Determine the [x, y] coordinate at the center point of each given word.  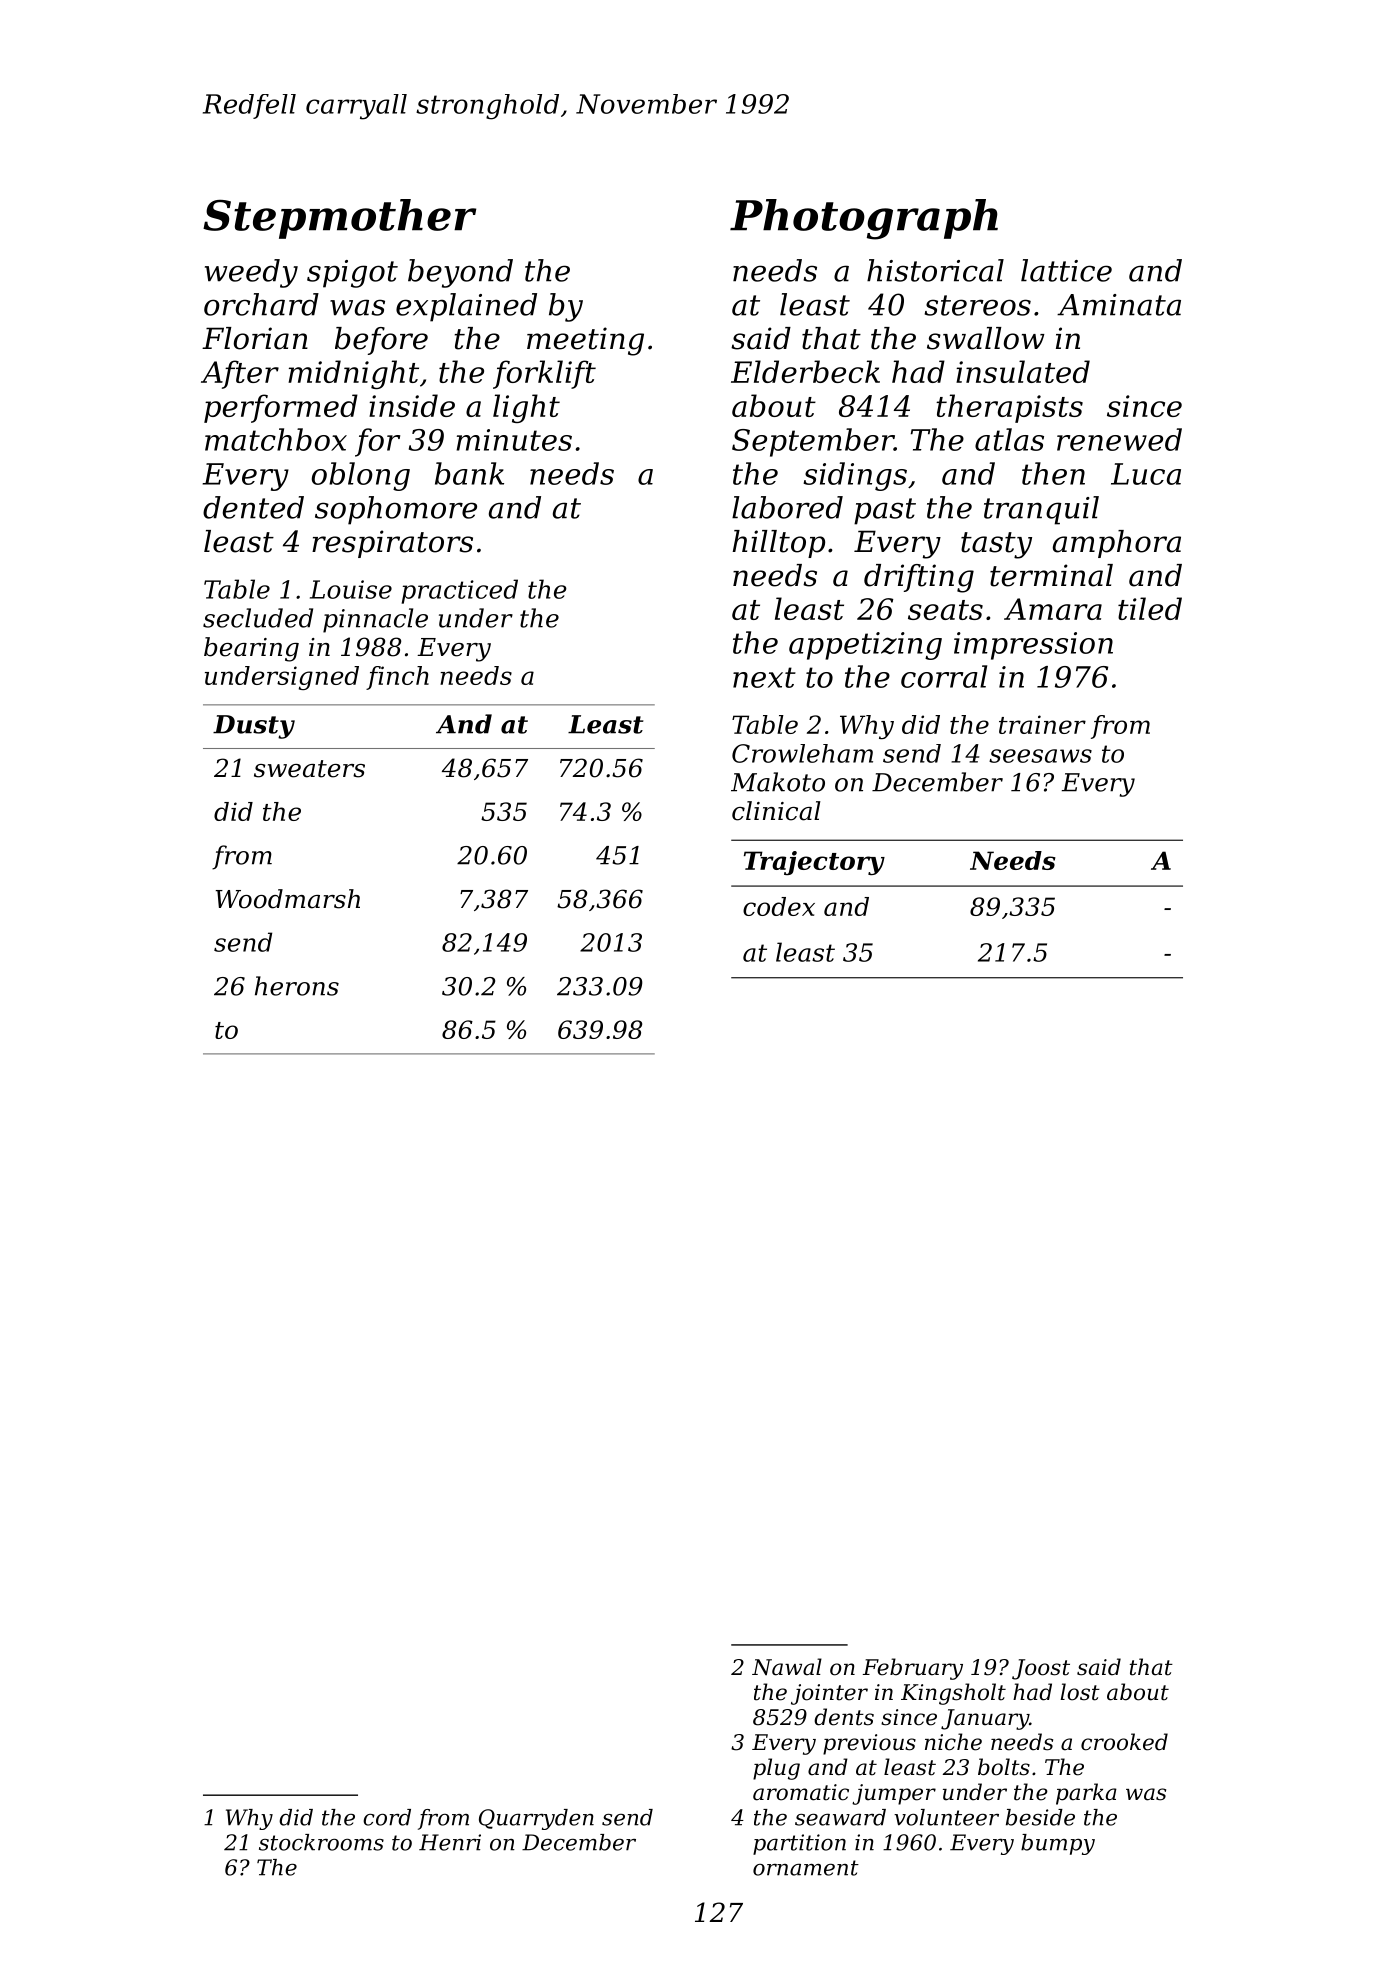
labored [787, 507]
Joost [1041, 1669]
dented [253, 507]
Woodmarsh [288, 899]
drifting [919, 578]
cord [387, 1817]
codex [779, 906]
